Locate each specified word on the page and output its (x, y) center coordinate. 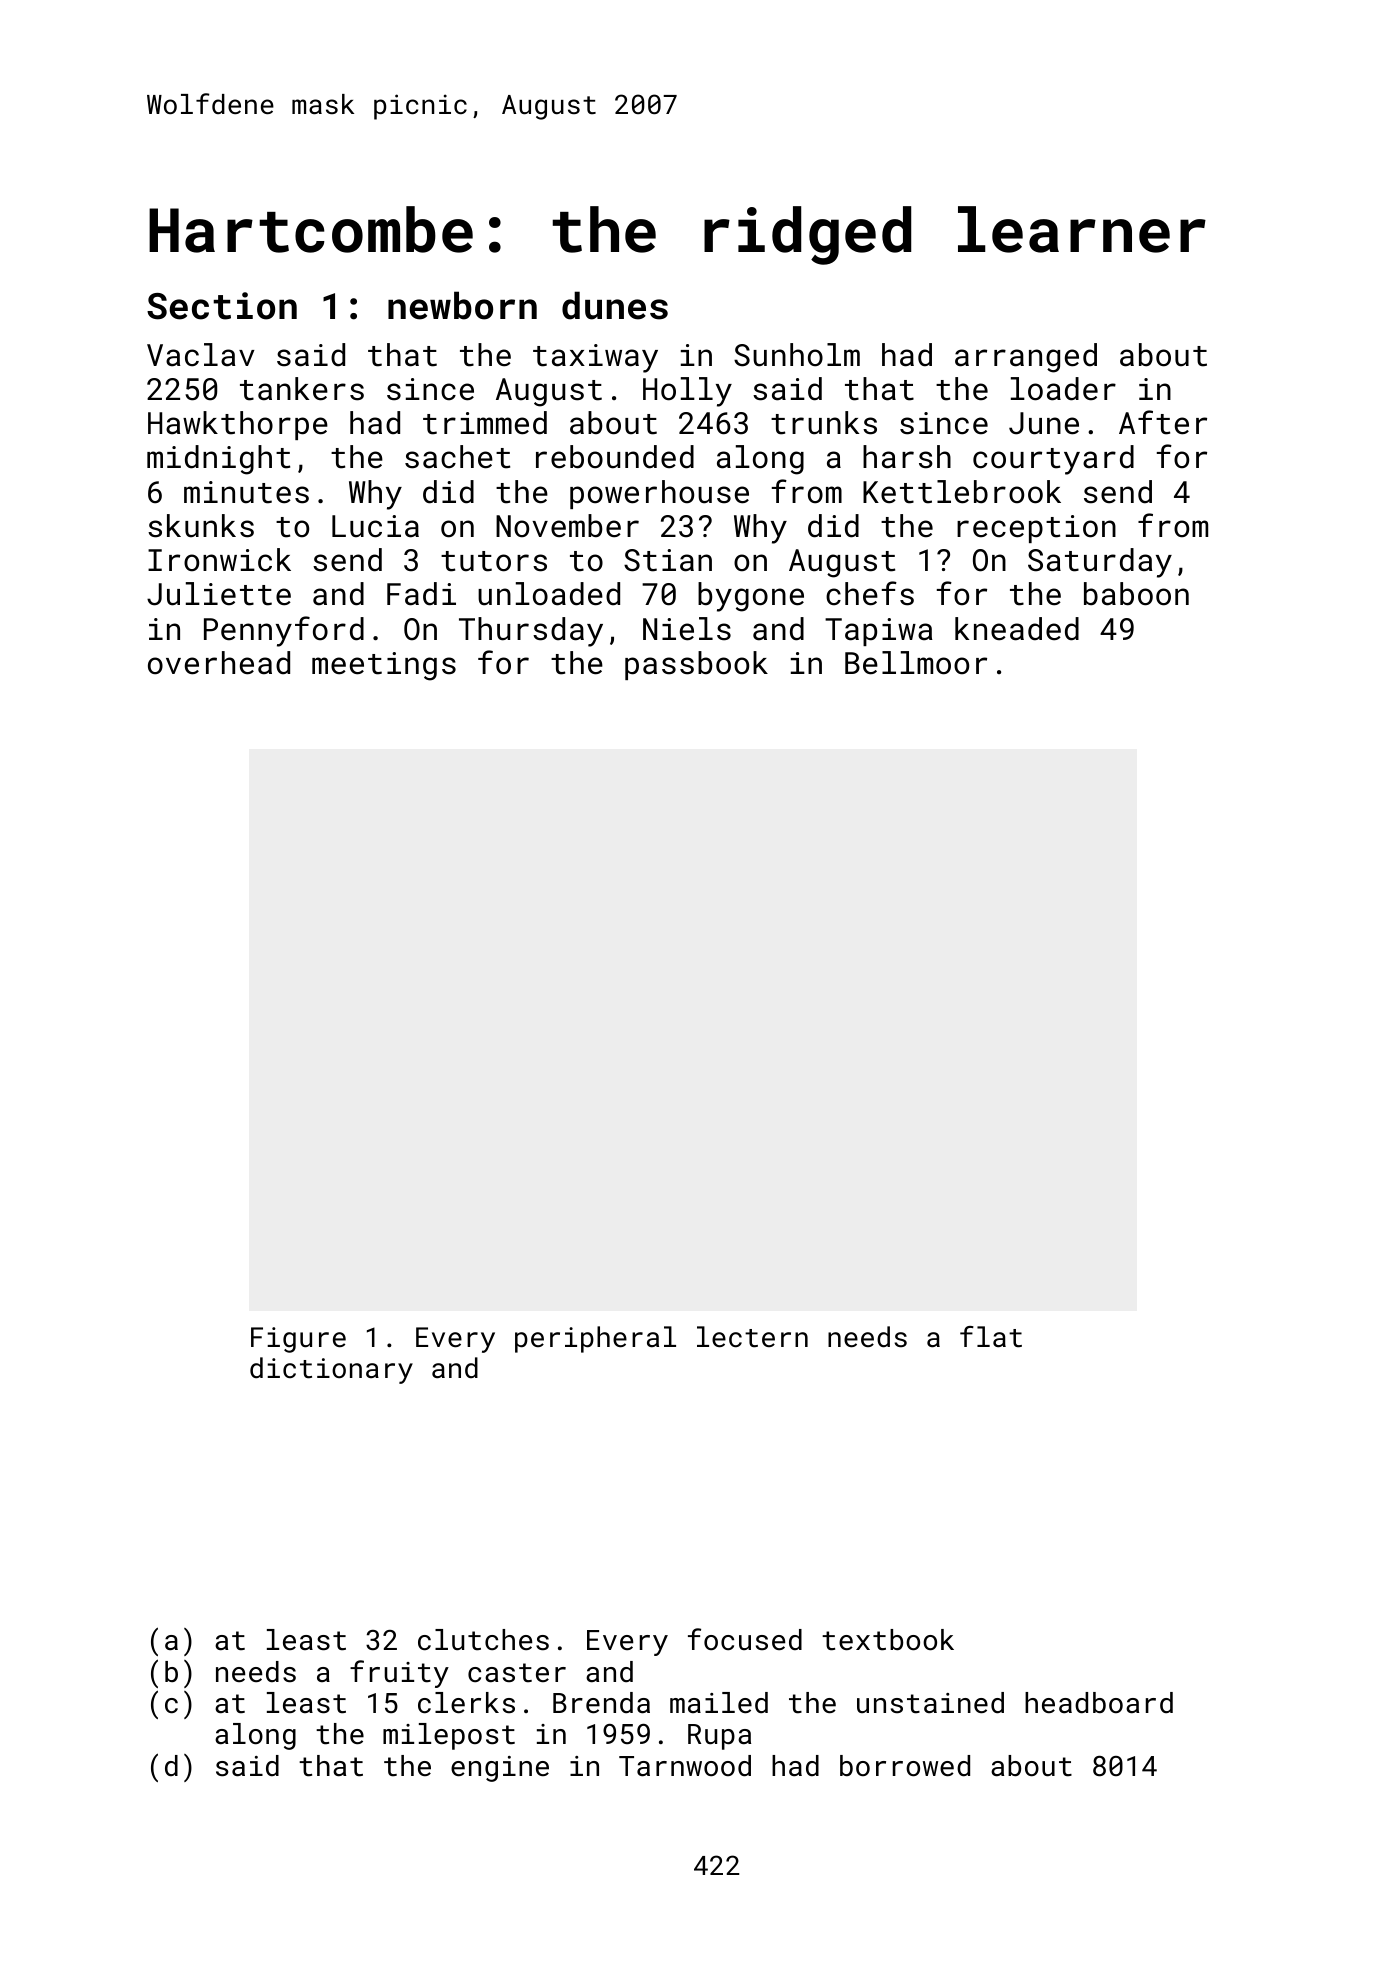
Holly (687, 392)
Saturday (1100, 563)
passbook (696, 665)
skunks (201, 526)
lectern (752, 1337)
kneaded (1017, 629)
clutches (483, 1640)
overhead (219, 663)
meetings (384, 666)
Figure (298, 1340)
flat (991, 1337)
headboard (1099, 1703)
